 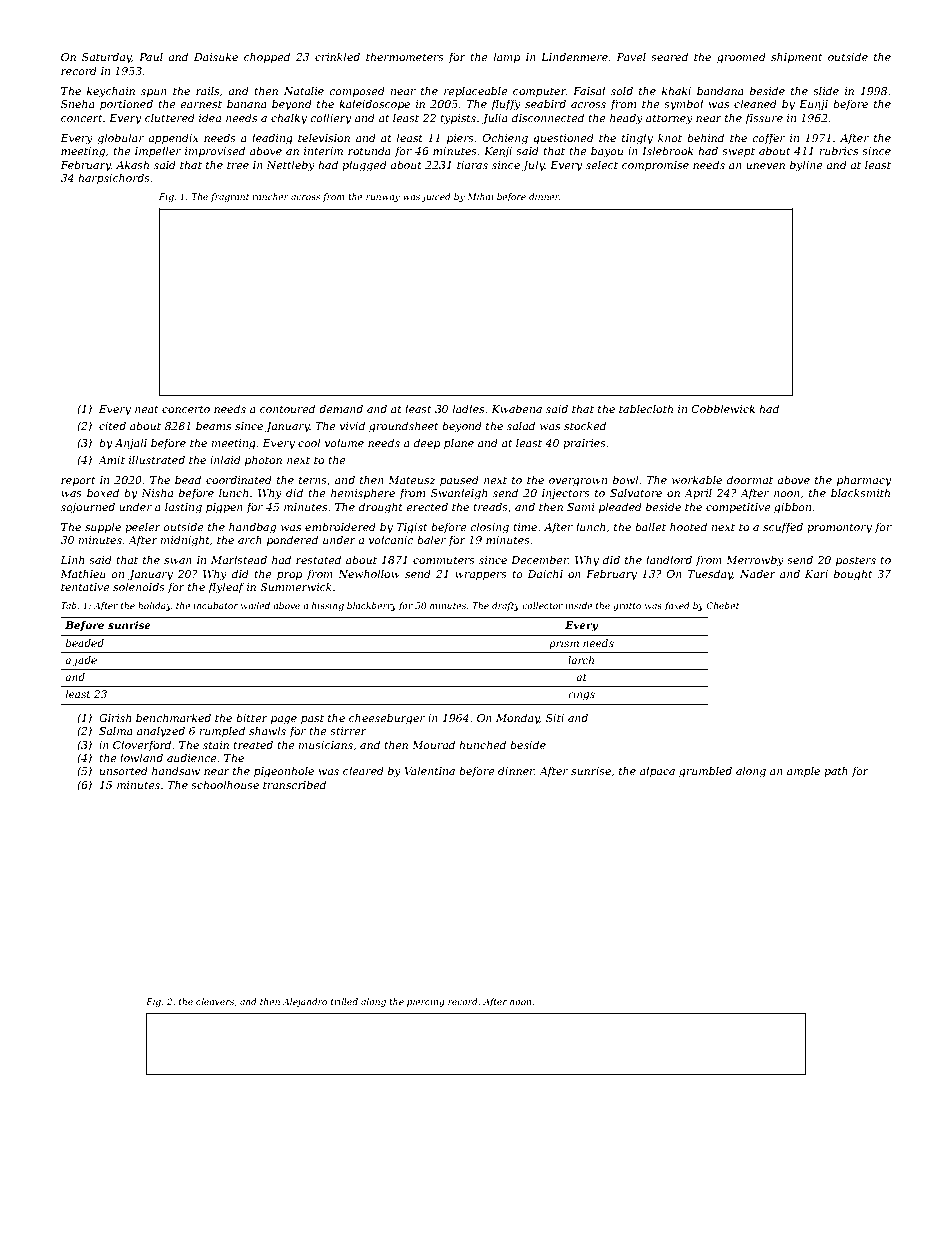 I want to click on piercing, so click(x=426, y=1002).
